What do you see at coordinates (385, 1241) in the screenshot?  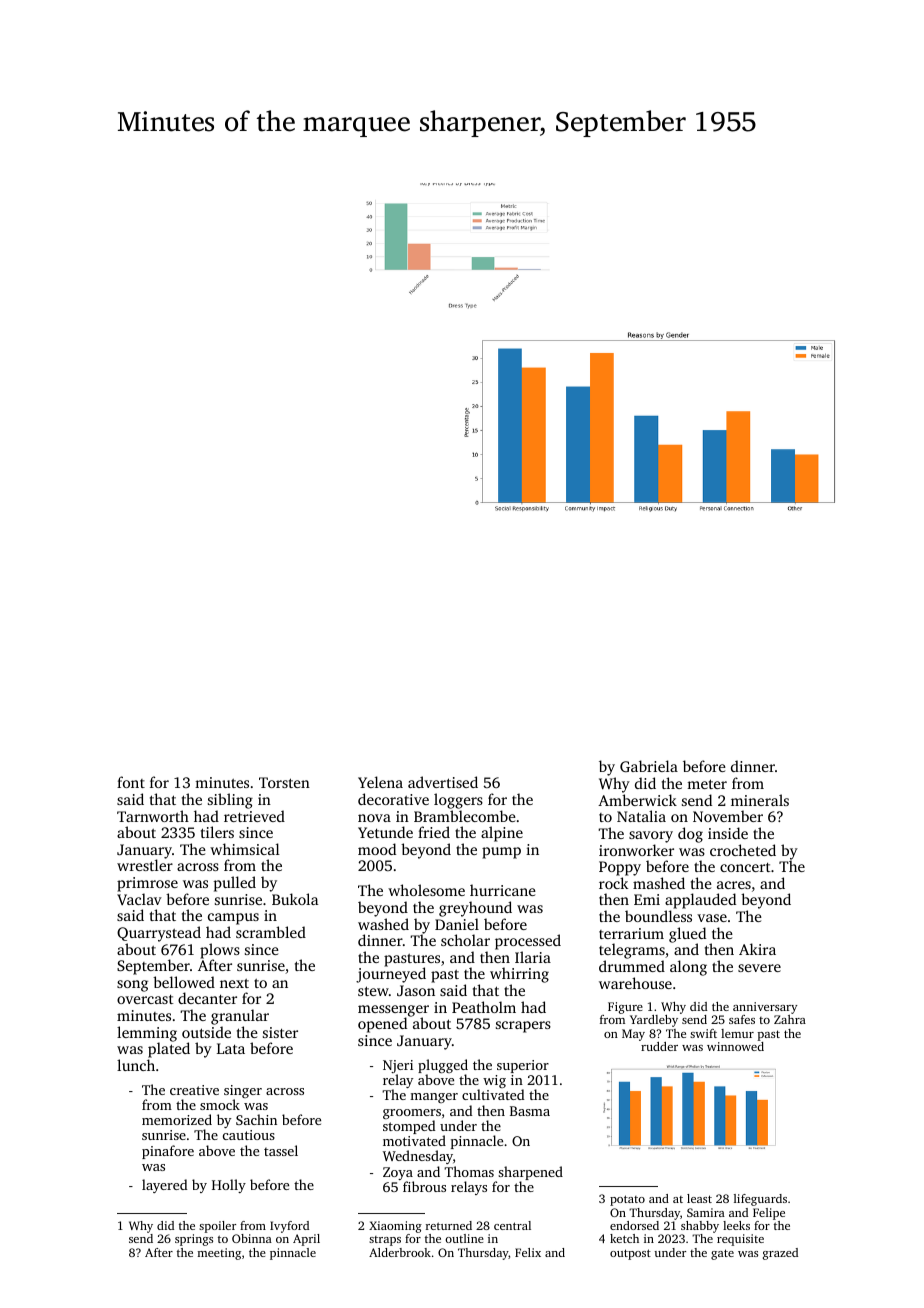 I see `straps` at bounding box center [385, 1241].
